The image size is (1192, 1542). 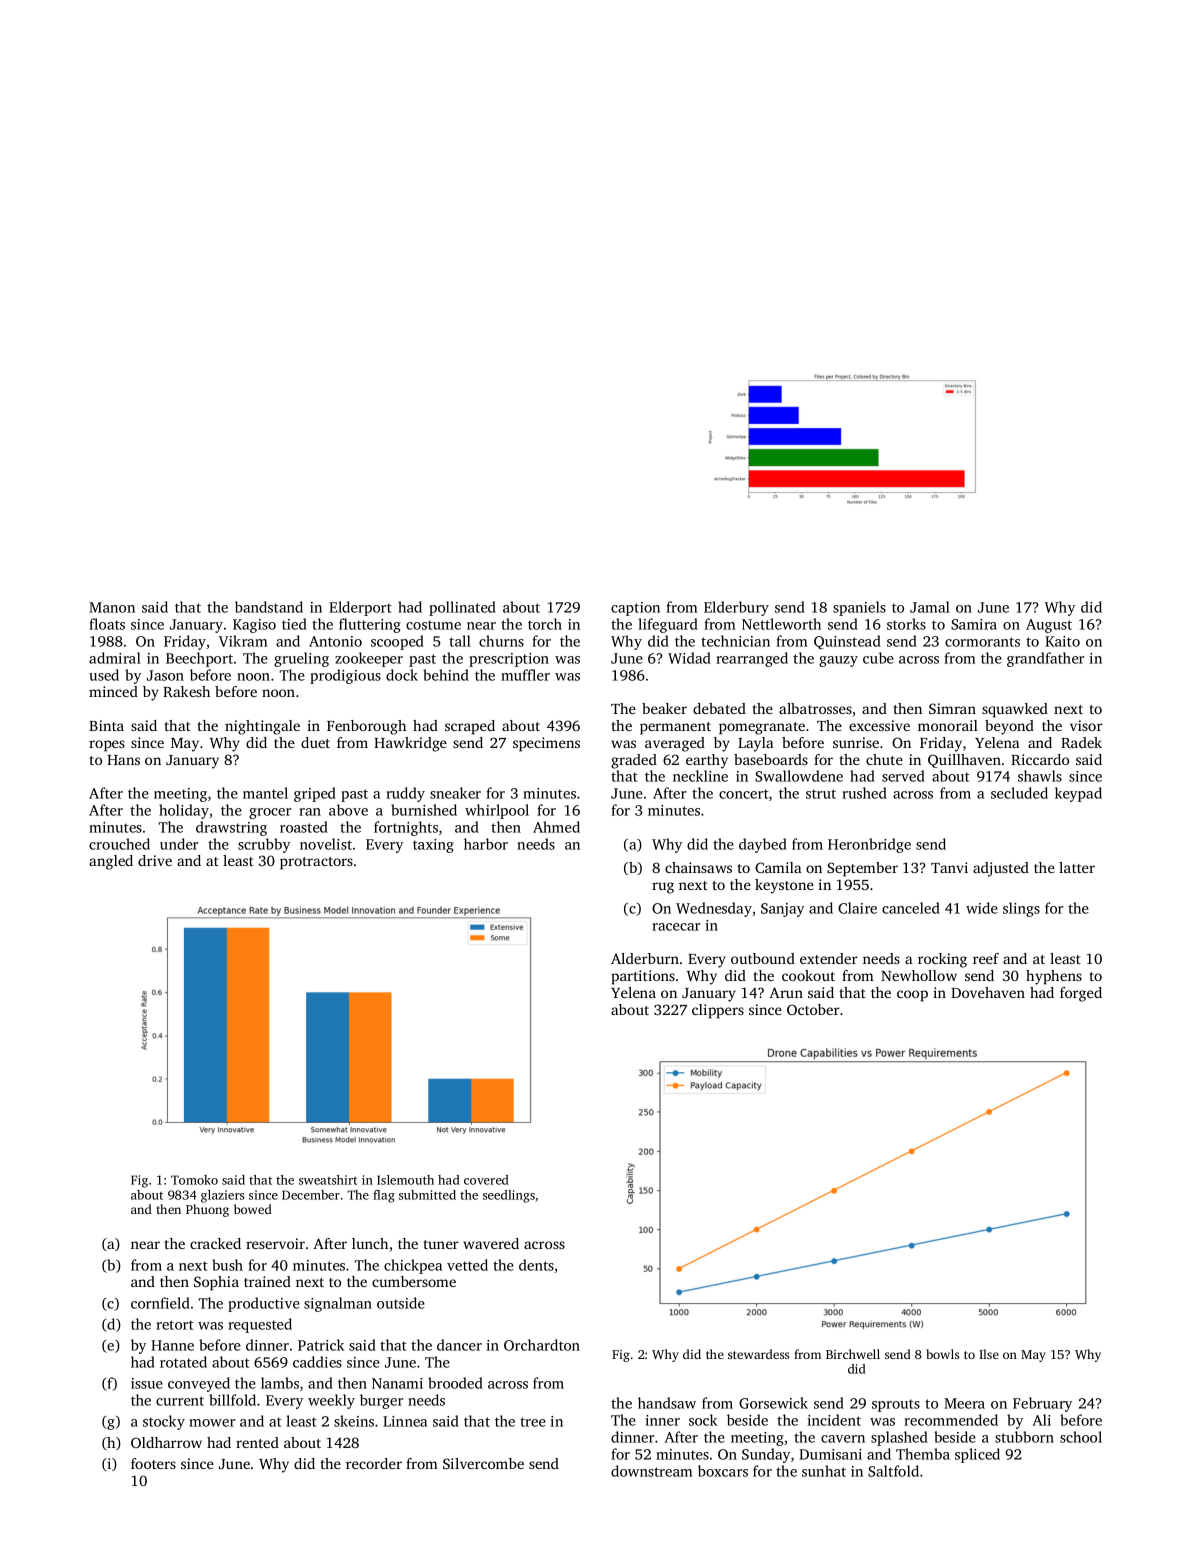 I want to click on lambs, so click(x=280, y=1383).
